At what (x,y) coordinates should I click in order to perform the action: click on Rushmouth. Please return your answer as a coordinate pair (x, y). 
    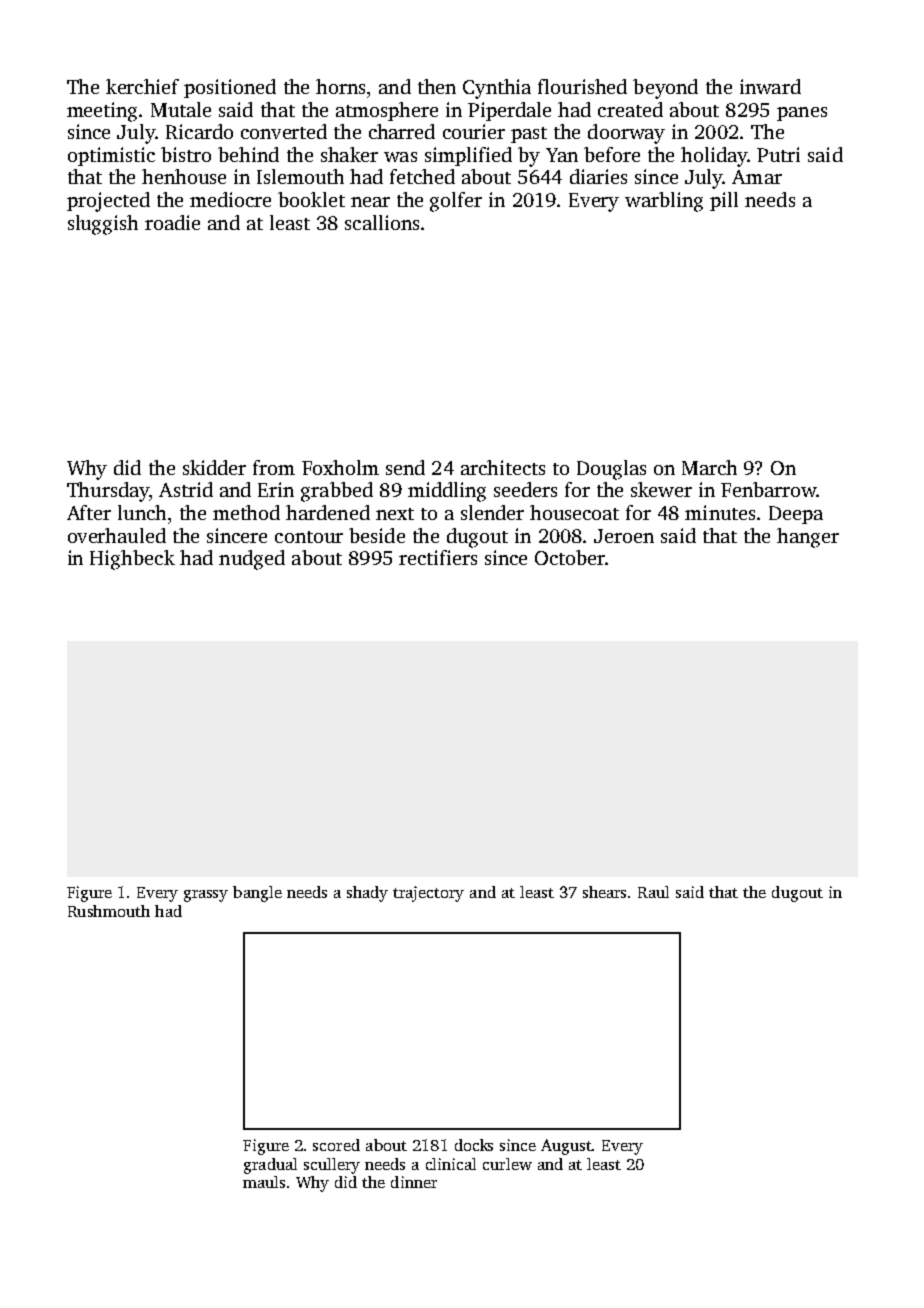
    Looking at the image, I should click on (109, 911).
